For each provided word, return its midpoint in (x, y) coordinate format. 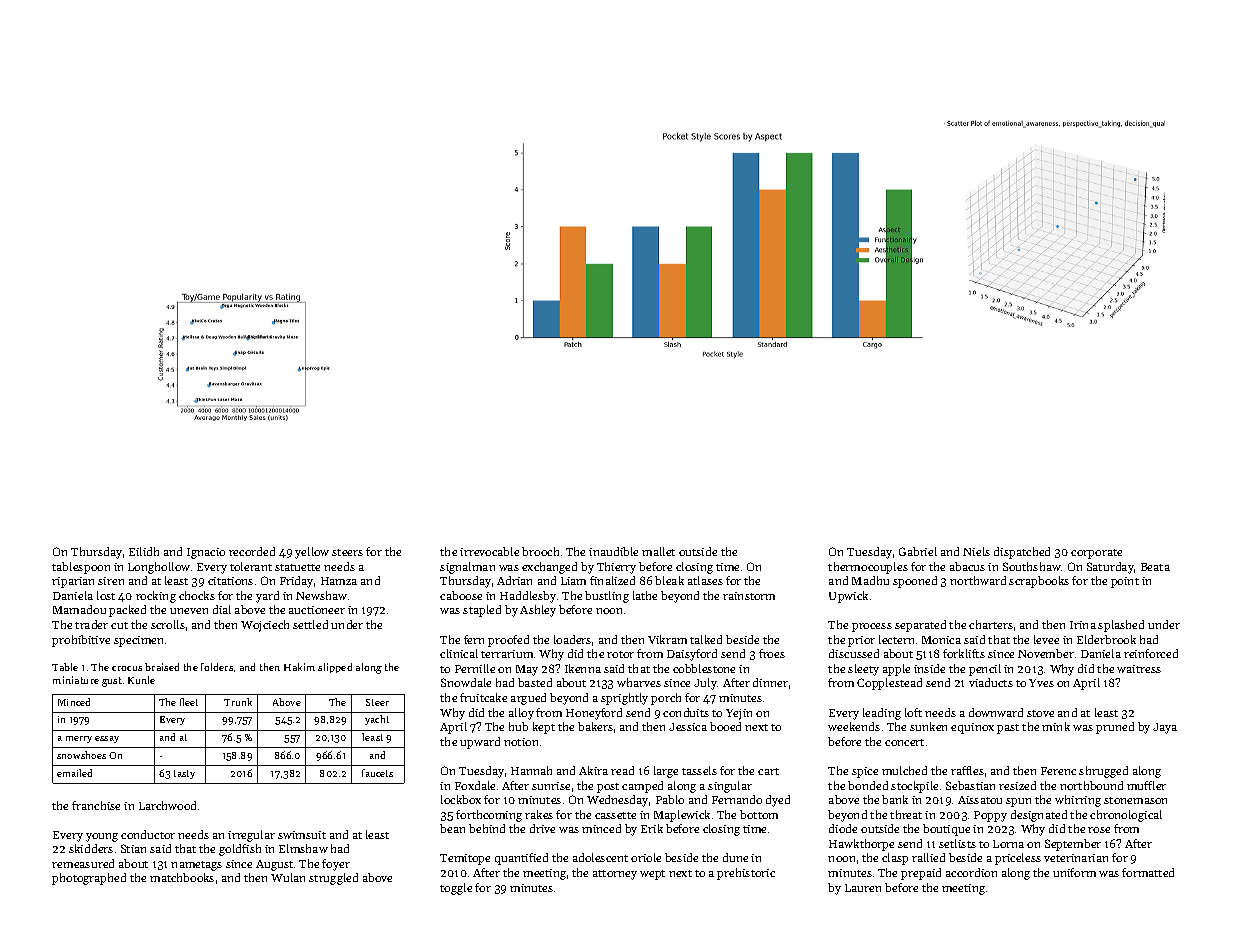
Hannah (531, 770)
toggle (456, 889)
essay (107, 739)
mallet (658, 551)
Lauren (863, 888)
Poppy (990, 816)
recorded (252, 551)
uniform (1074, 872)
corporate (1096, 554)
